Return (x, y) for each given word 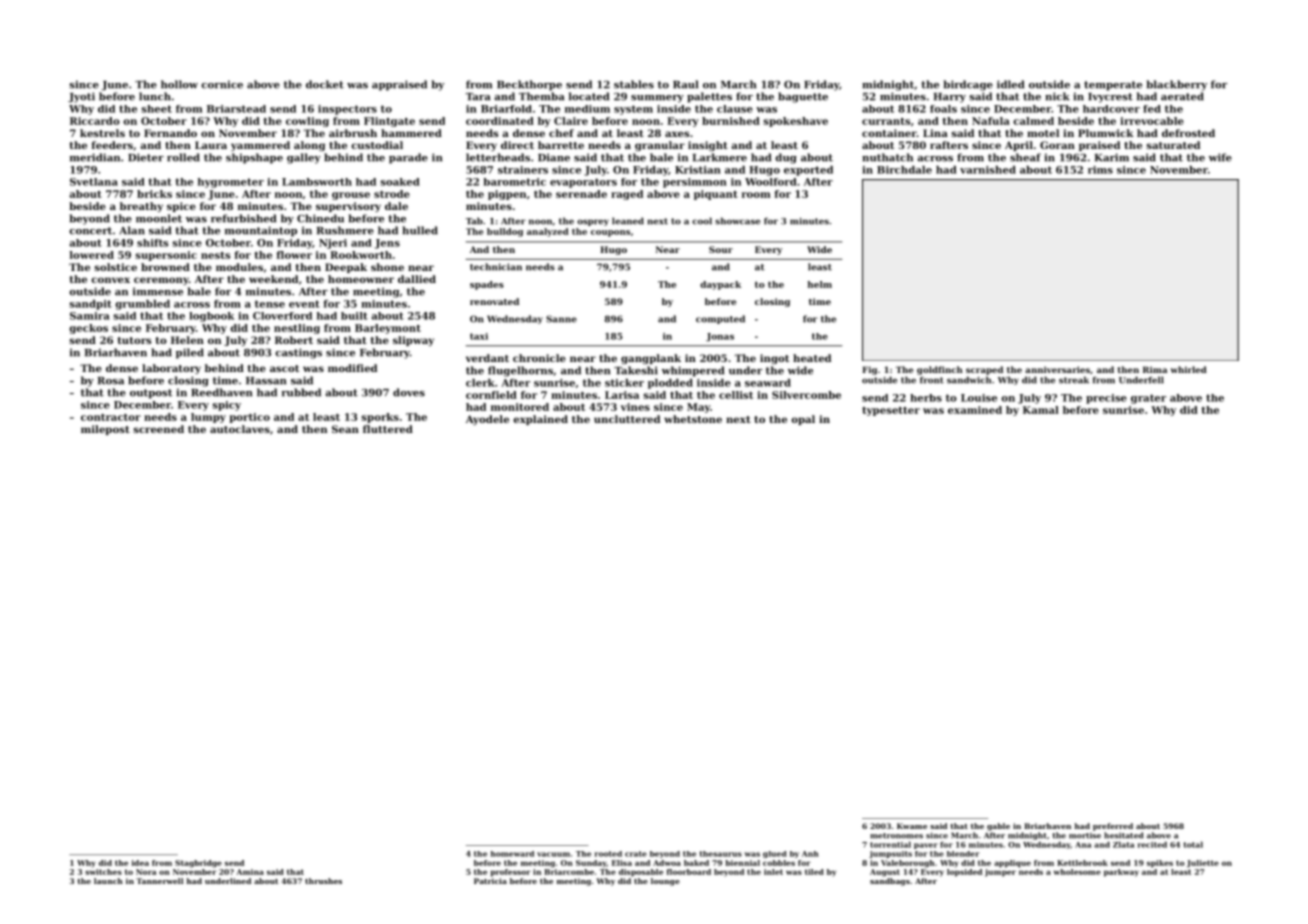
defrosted (1188, 133)
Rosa (111, 381)
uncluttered (627, 419)
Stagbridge (198, 864)
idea (140, 863)
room (756, 195)
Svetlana (94, 182)
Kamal (1041, 410)
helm (820, 284)
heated (812, 358)
